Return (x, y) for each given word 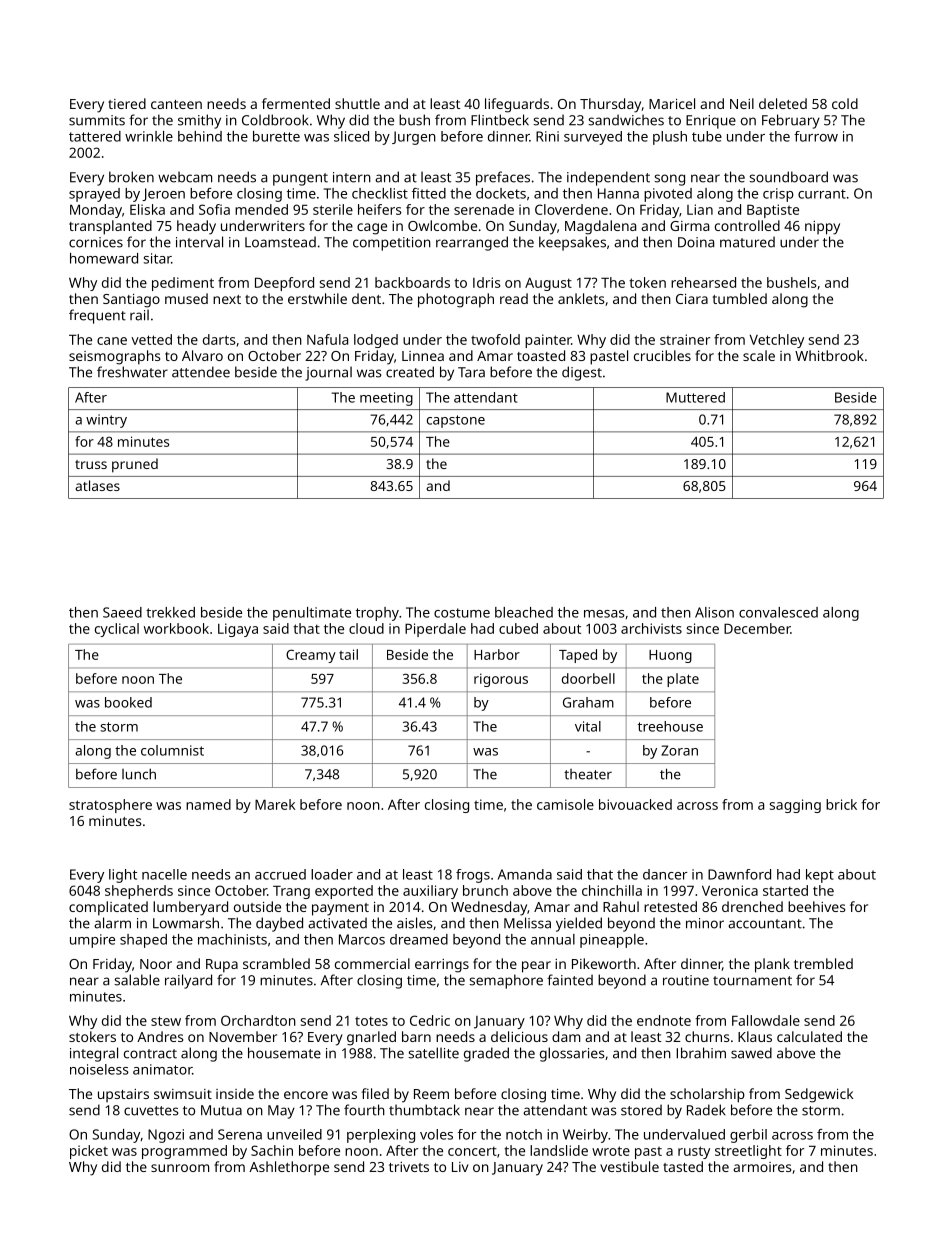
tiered (127, 103)
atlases (97, 485)
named (208, 804)
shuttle (357, 103)
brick (841, 804)
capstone (456, 421)
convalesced (778, 612)
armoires (762, 1167)
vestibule (629, 1166)
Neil (742, 103)
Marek (275, 804)
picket (89, 1152)
